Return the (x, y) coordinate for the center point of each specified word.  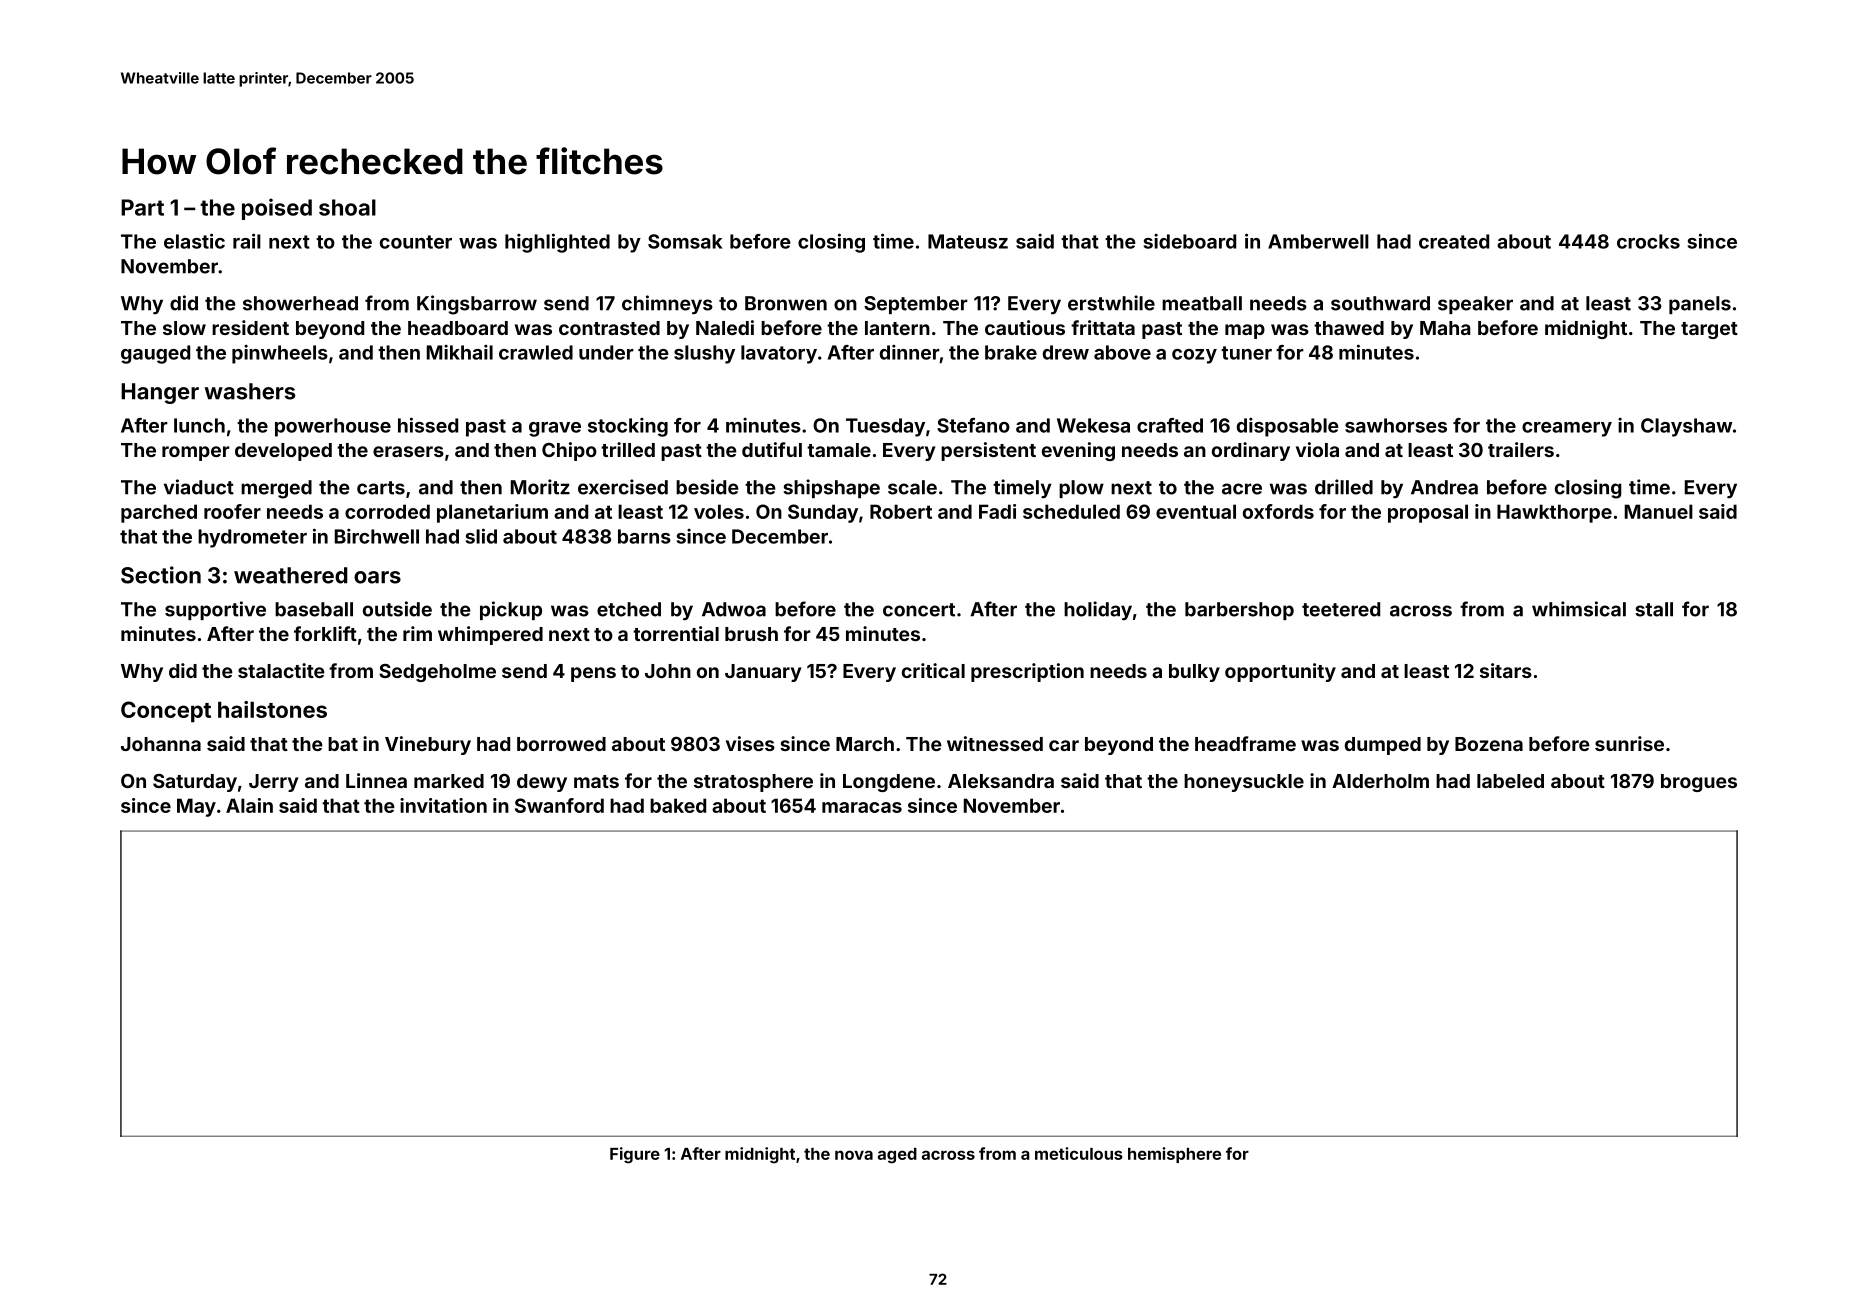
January (763, 673)
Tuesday (885, 427)
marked (449, 781)
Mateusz (968, 241)
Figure (635, 1155)
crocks (1648, 241)
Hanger (160, 393)
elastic (194, 241)
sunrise (1629, 743)
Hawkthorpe (1554, 513)
